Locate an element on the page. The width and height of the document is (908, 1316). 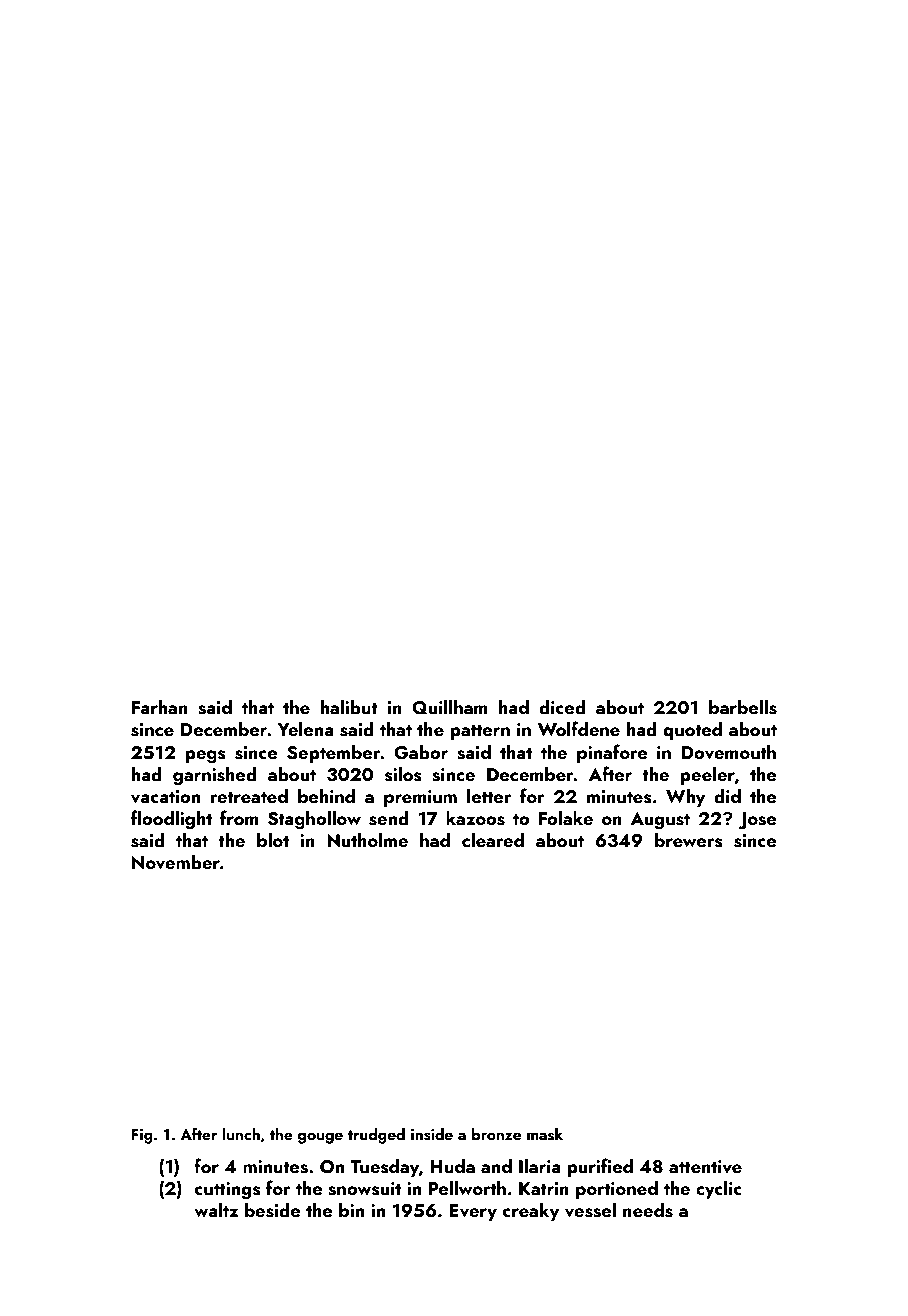
blot is located at coordinates (273, 839).
